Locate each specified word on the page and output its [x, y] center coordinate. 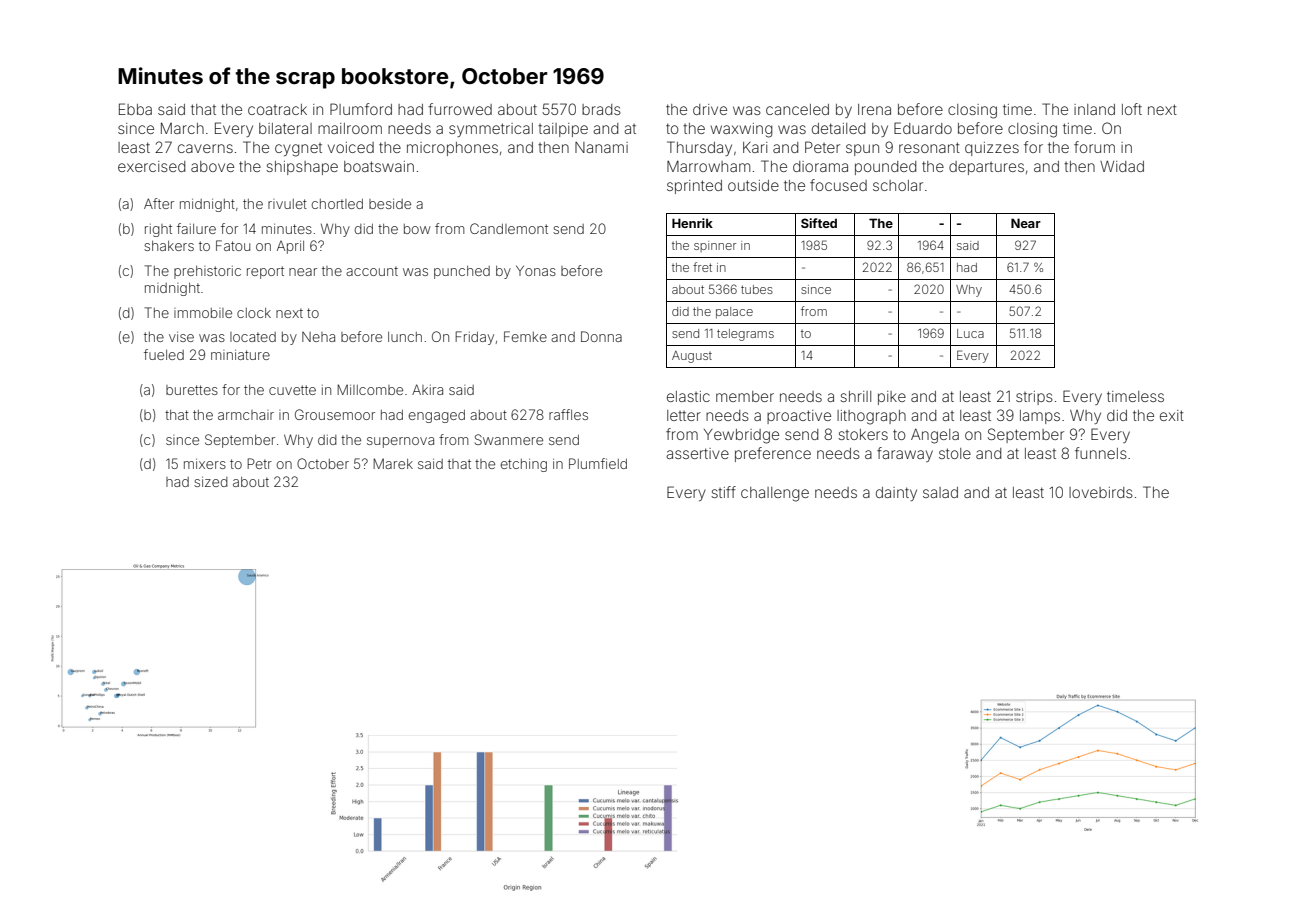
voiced [351, 147]
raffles [568, 414]
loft [1132, 109]
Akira [427, 389]
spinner [715, 246]
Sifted [819, 223]
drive [710, 109]
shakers [169, 246]
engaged [437, 416]
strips [1034, 398]
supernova [400, 442]
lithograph [871, 417]
